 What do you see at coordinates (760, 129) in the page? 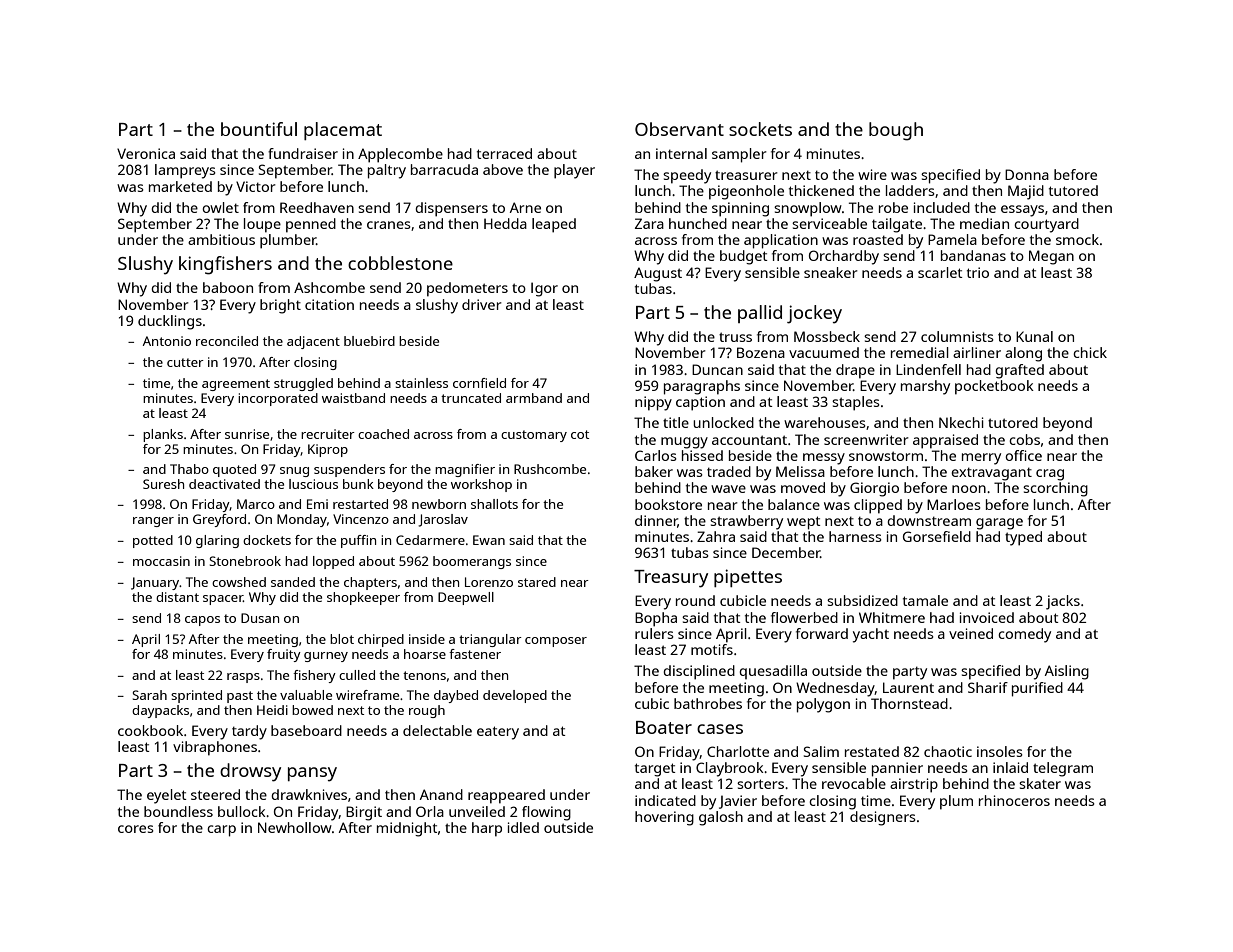
I see `sockets` at bounding box center [760, 129].
